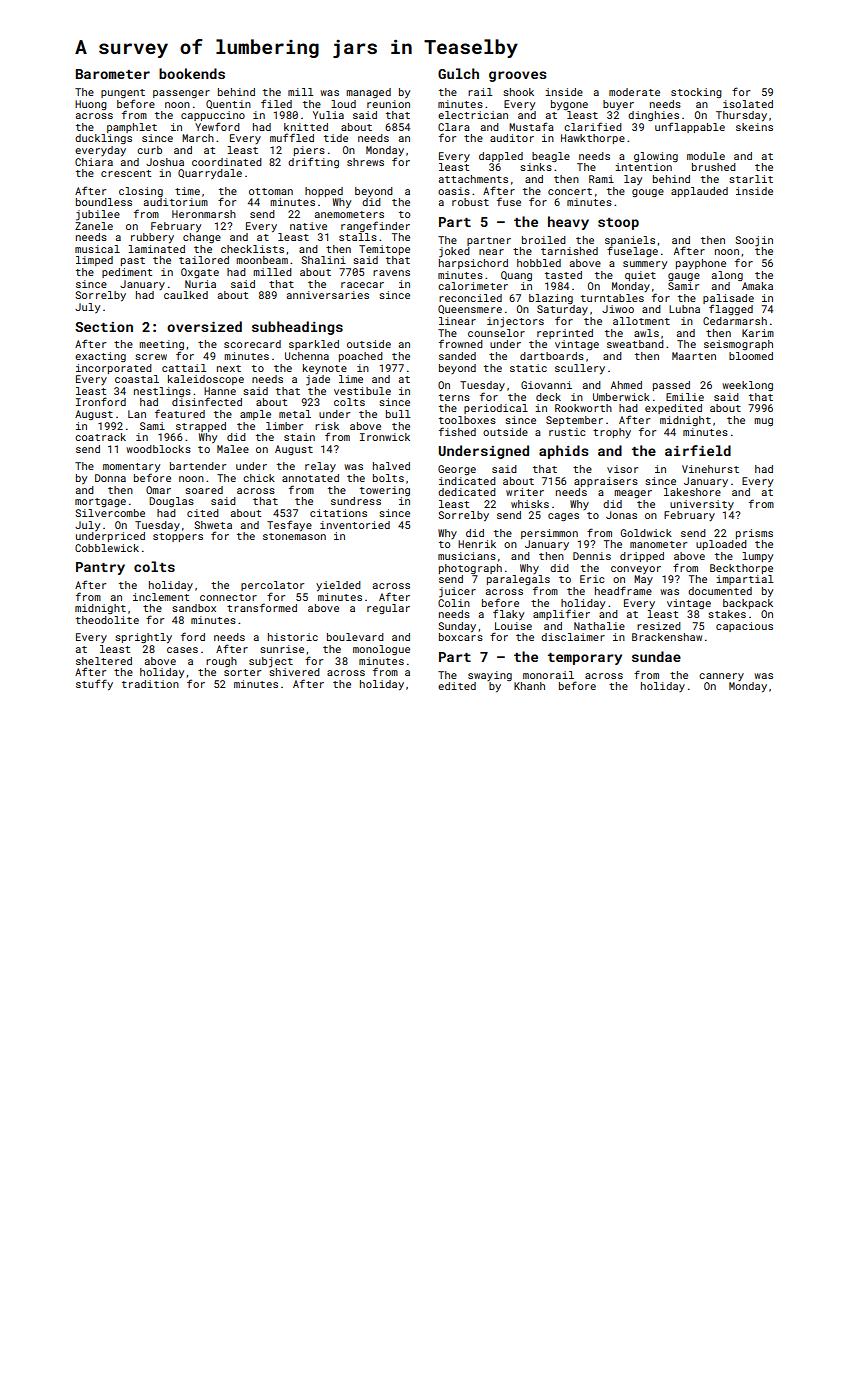  I want to click on bloomed, so click(751, 356).
